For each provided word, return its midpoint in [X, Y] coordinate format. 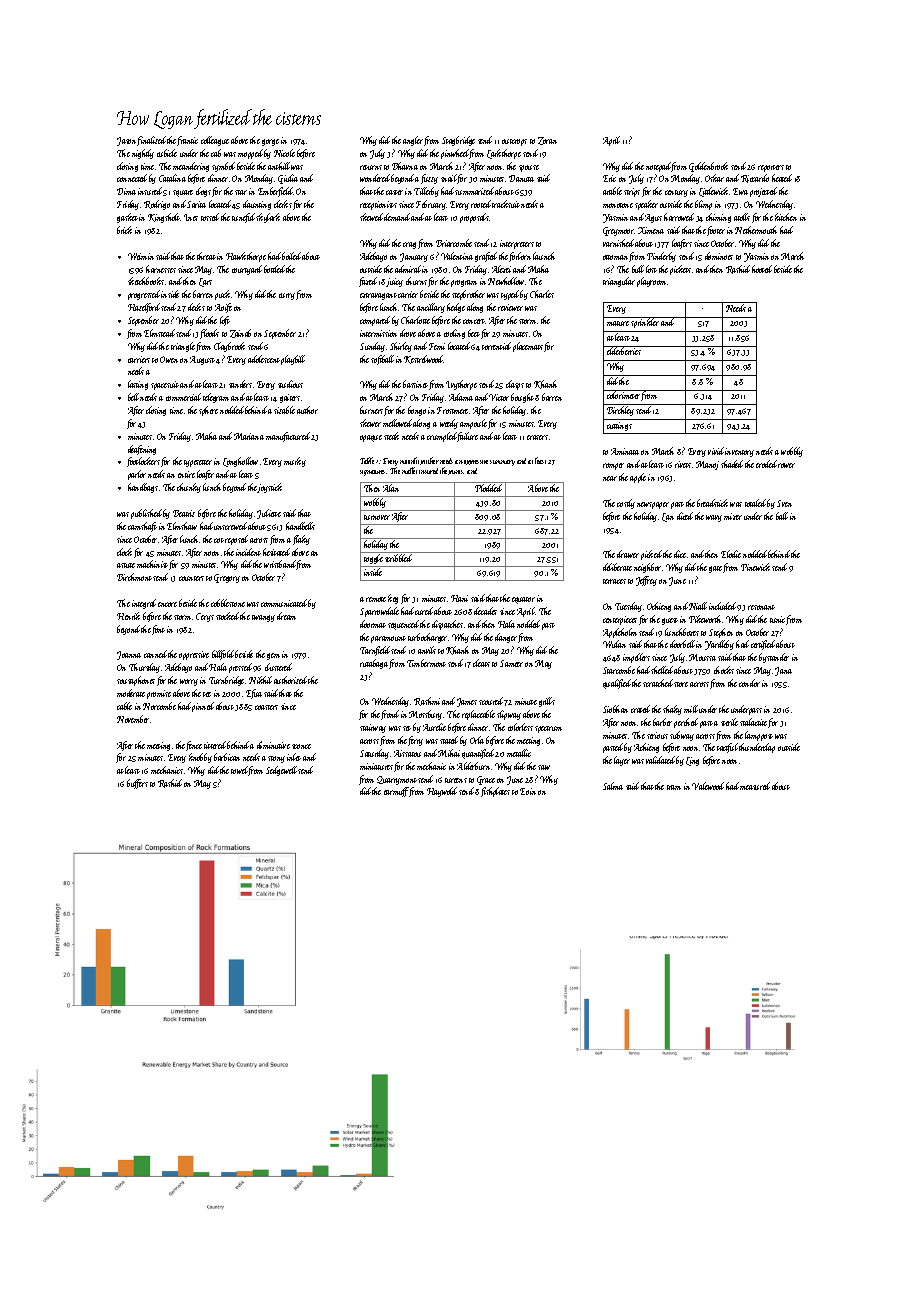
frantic [187, 141]
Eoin [528, 791]
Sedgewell [281, 771]
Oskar [714, 178]
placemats [528, 347]
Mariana [249, 436]
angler [413, 141]
